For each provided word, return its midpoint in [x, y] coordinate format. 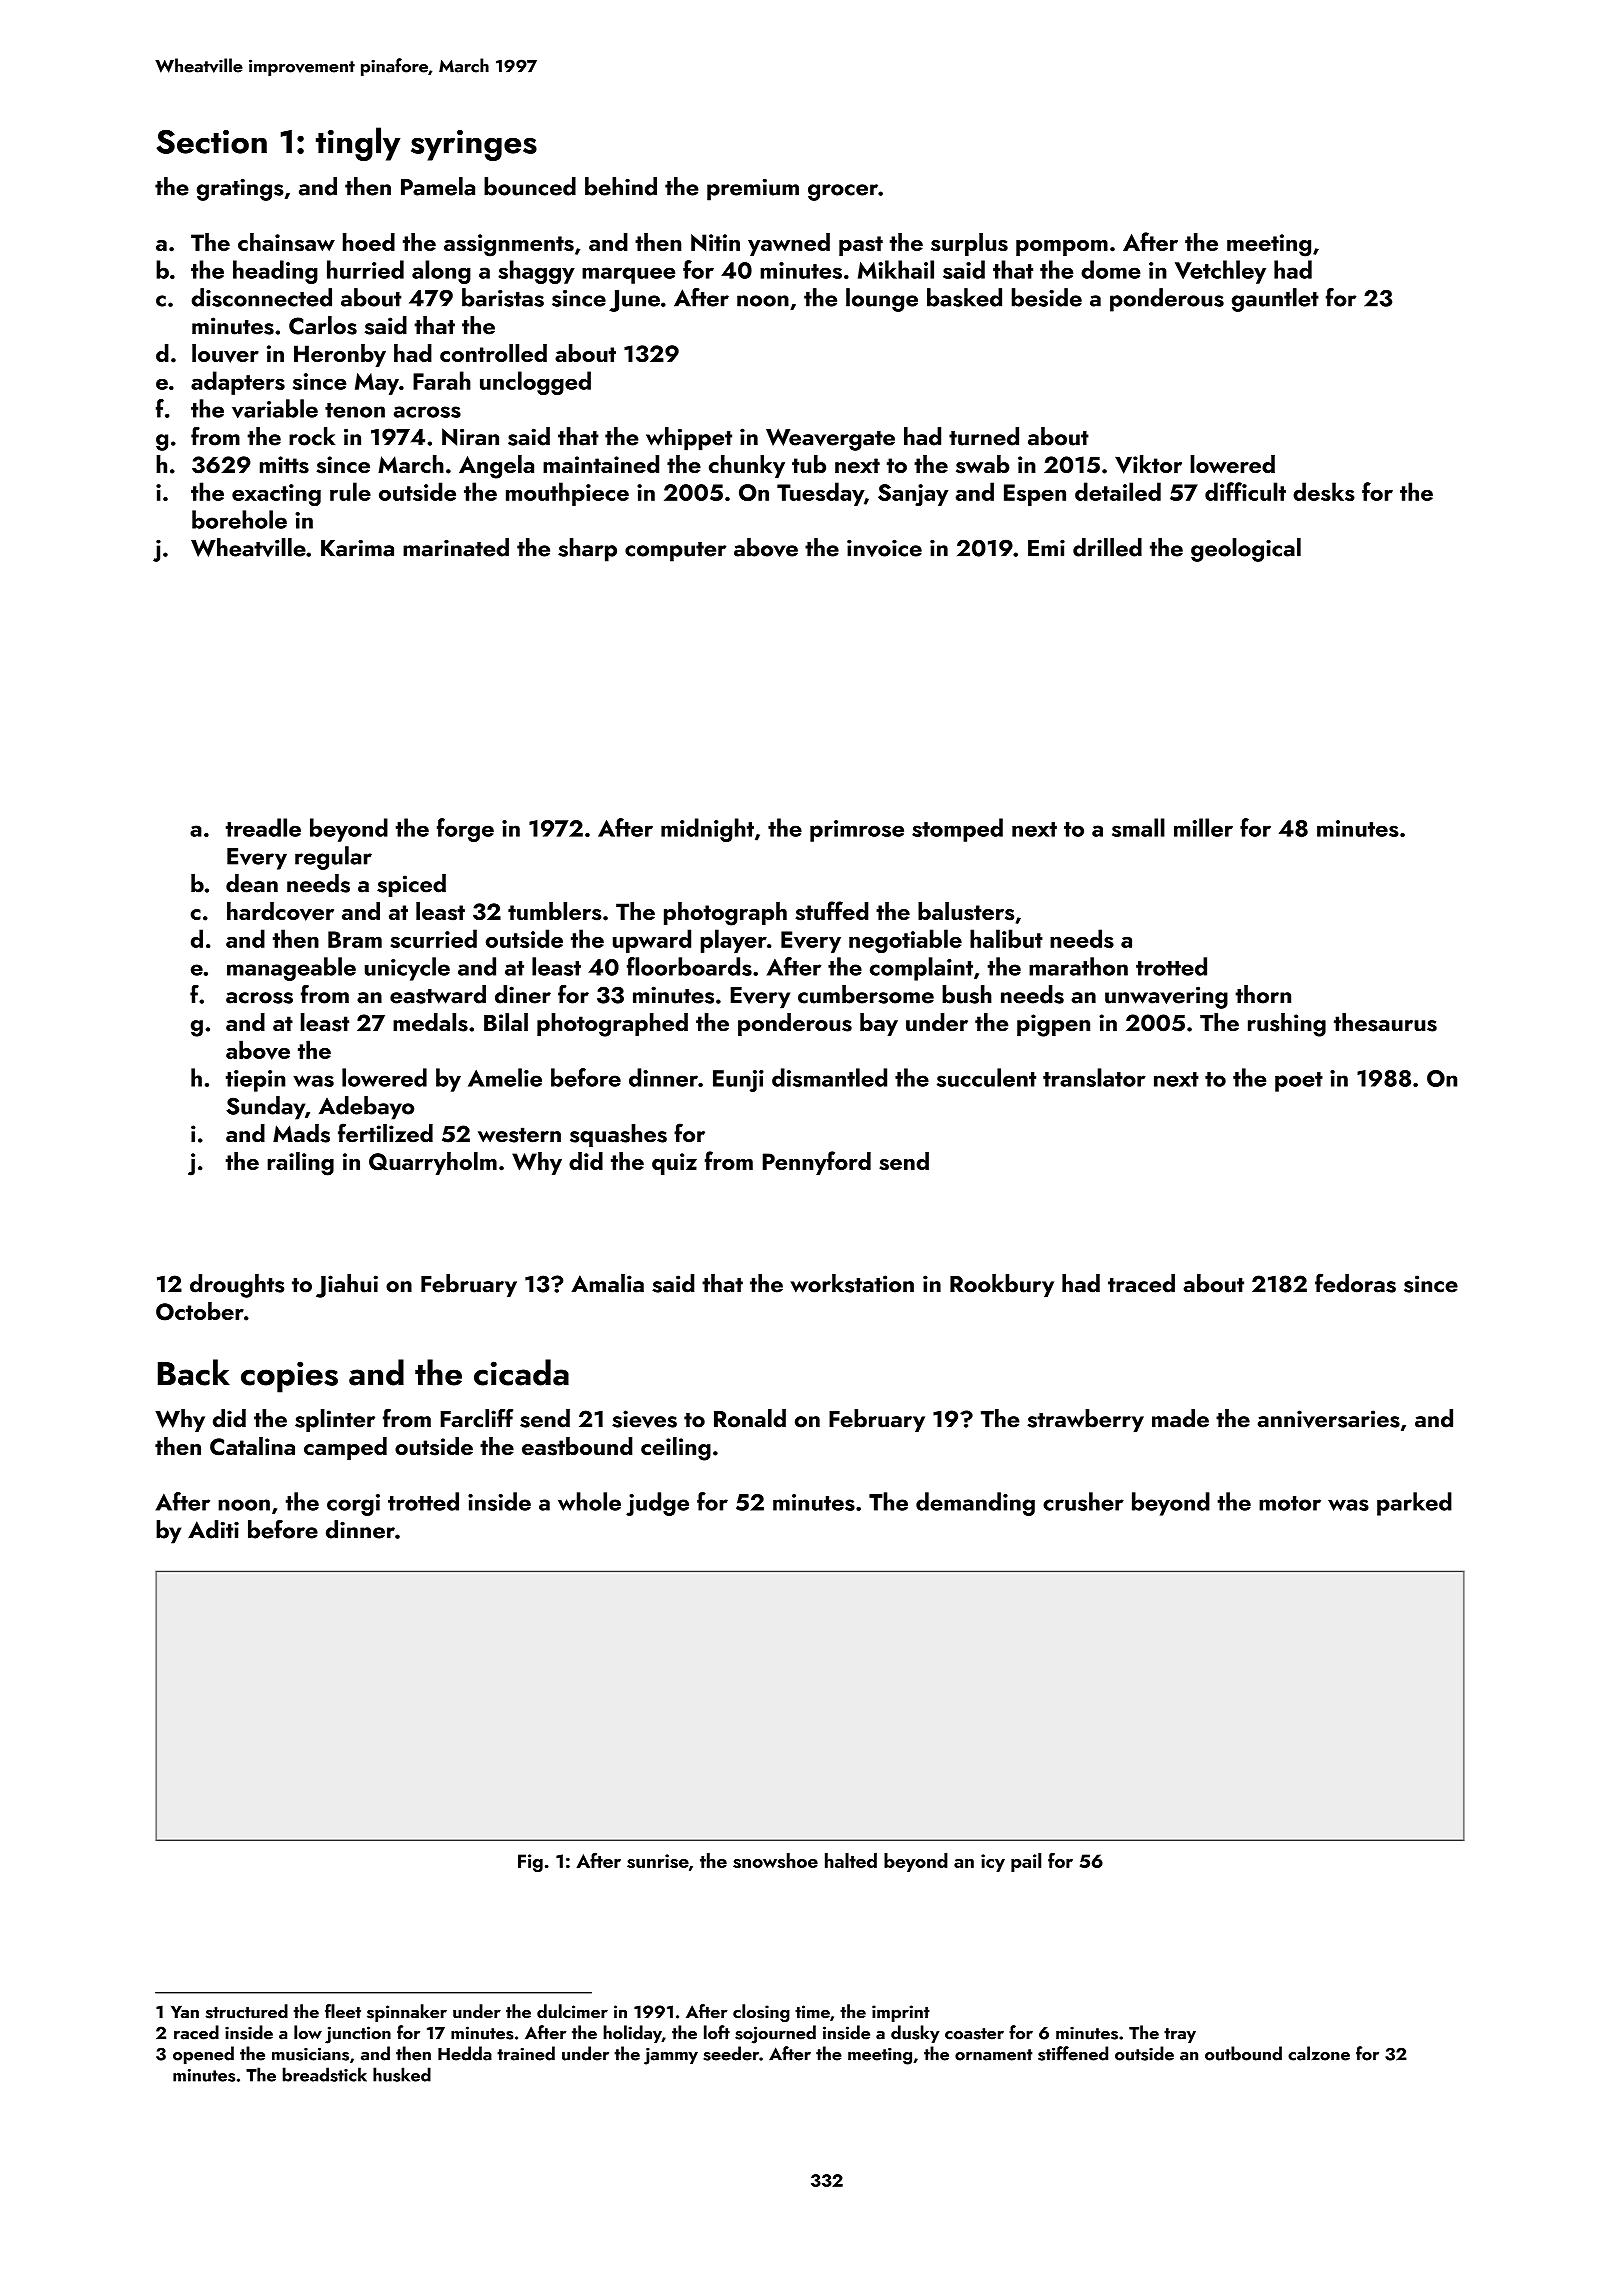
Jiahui [347, 1286]
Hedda [465, 2053]
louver [225, 353]
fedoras [1355, 1283]
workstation [852, 1283]
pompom [1062, 248]
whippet [689, 439]
